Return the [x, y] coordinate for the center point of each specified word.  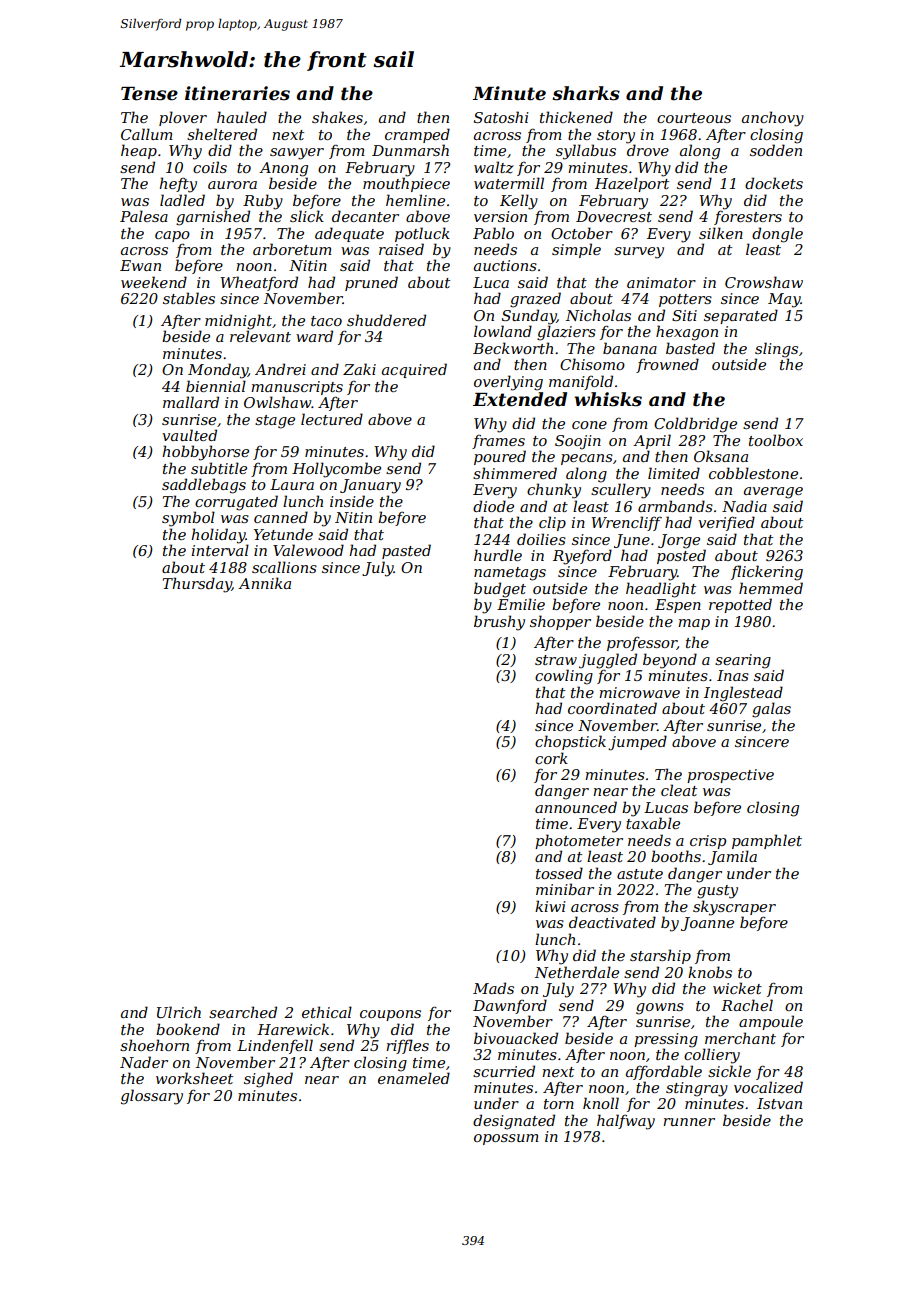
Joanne [707, 924]
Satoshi [501, 117]
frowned [667, 365]
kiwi [550, 906]
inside [352, 501]
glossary [152, 1097]
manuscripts [297, 388]
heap [139, 151]
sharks [586, 93]
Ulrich [179, 1012]
